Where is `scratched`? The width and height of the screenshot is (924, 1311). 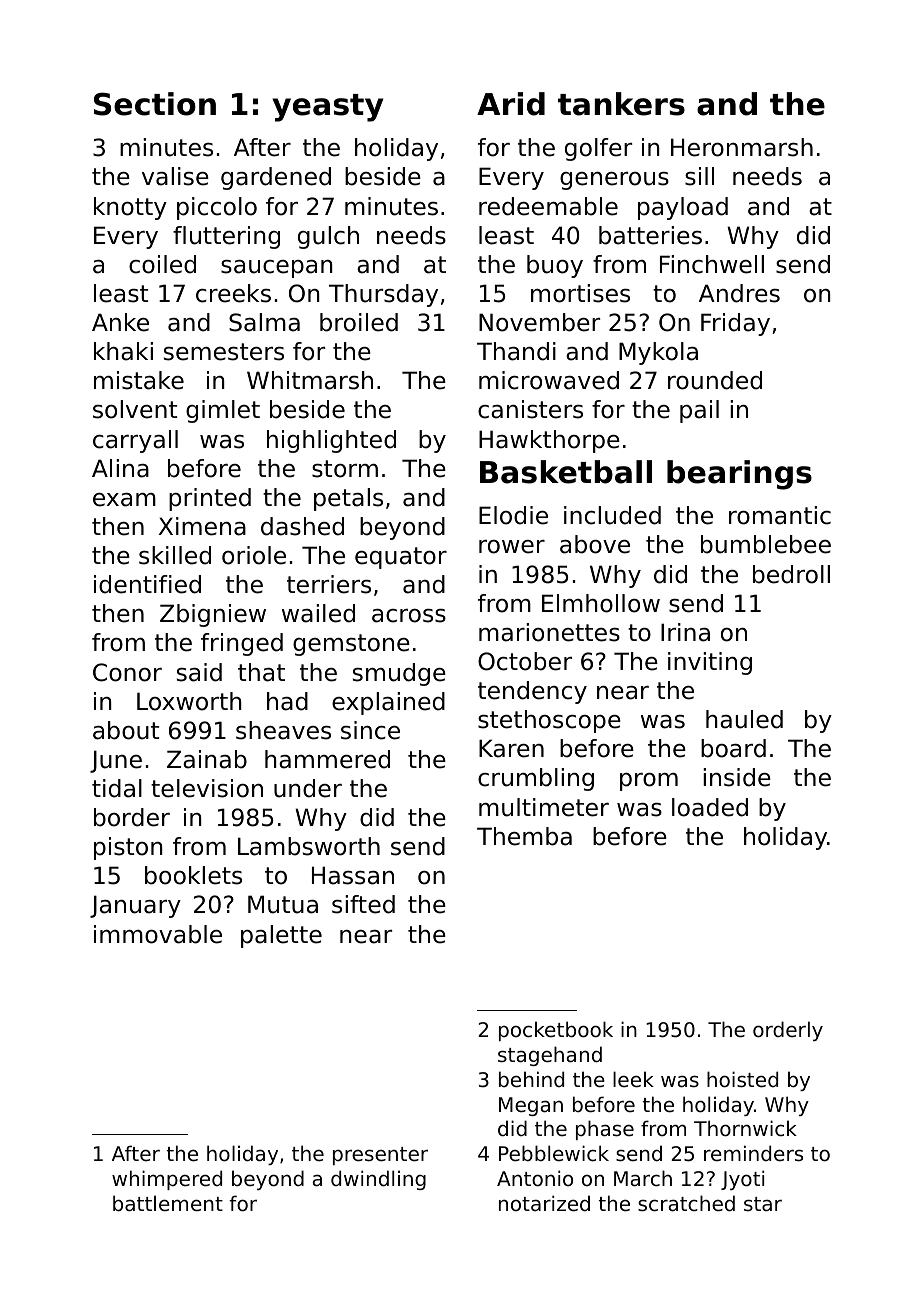
scratched is located at coordinates (686, 1203).
